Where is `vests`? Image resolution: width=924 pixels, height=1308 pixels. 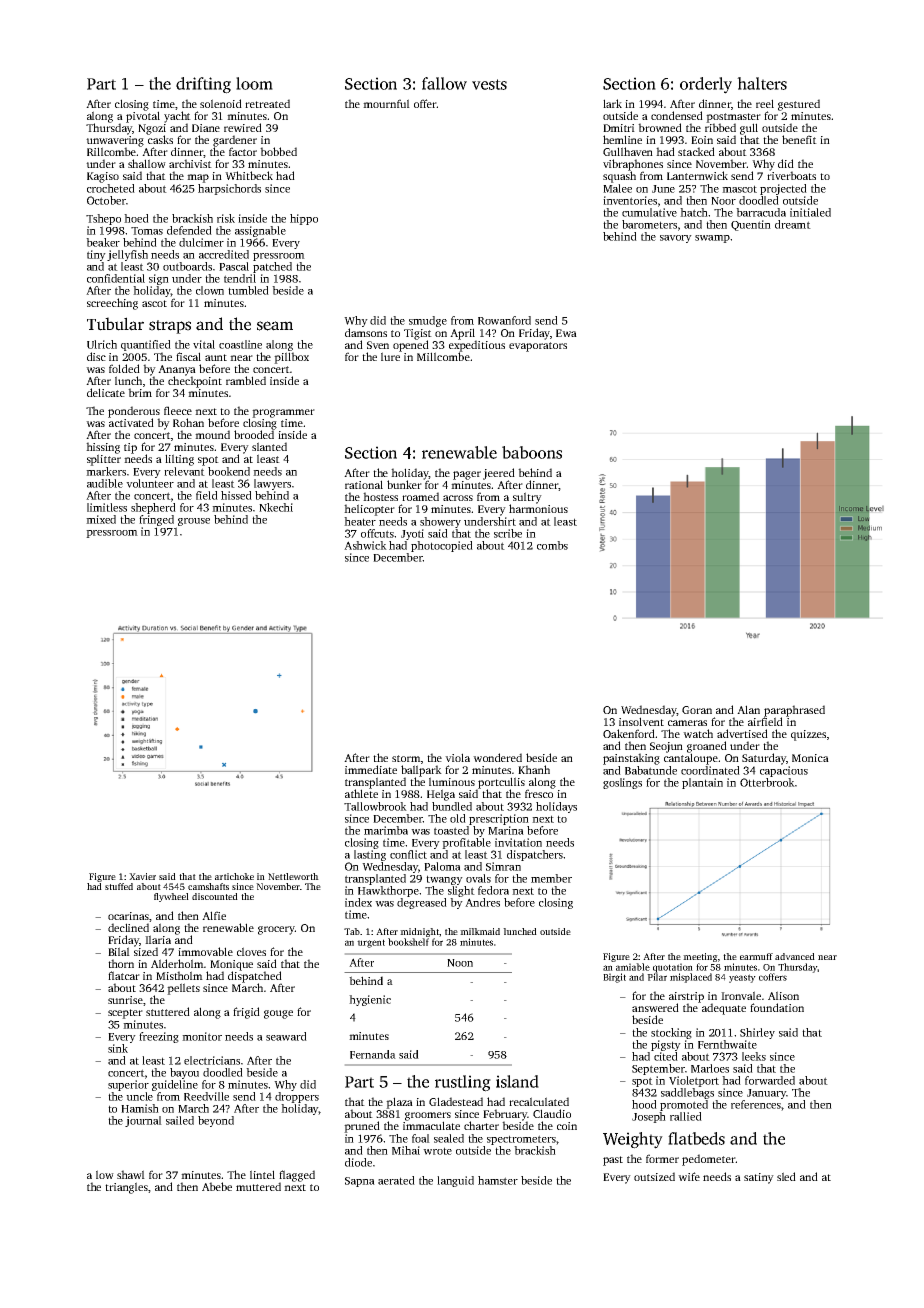 vests is located at coordinates (489, 84).
